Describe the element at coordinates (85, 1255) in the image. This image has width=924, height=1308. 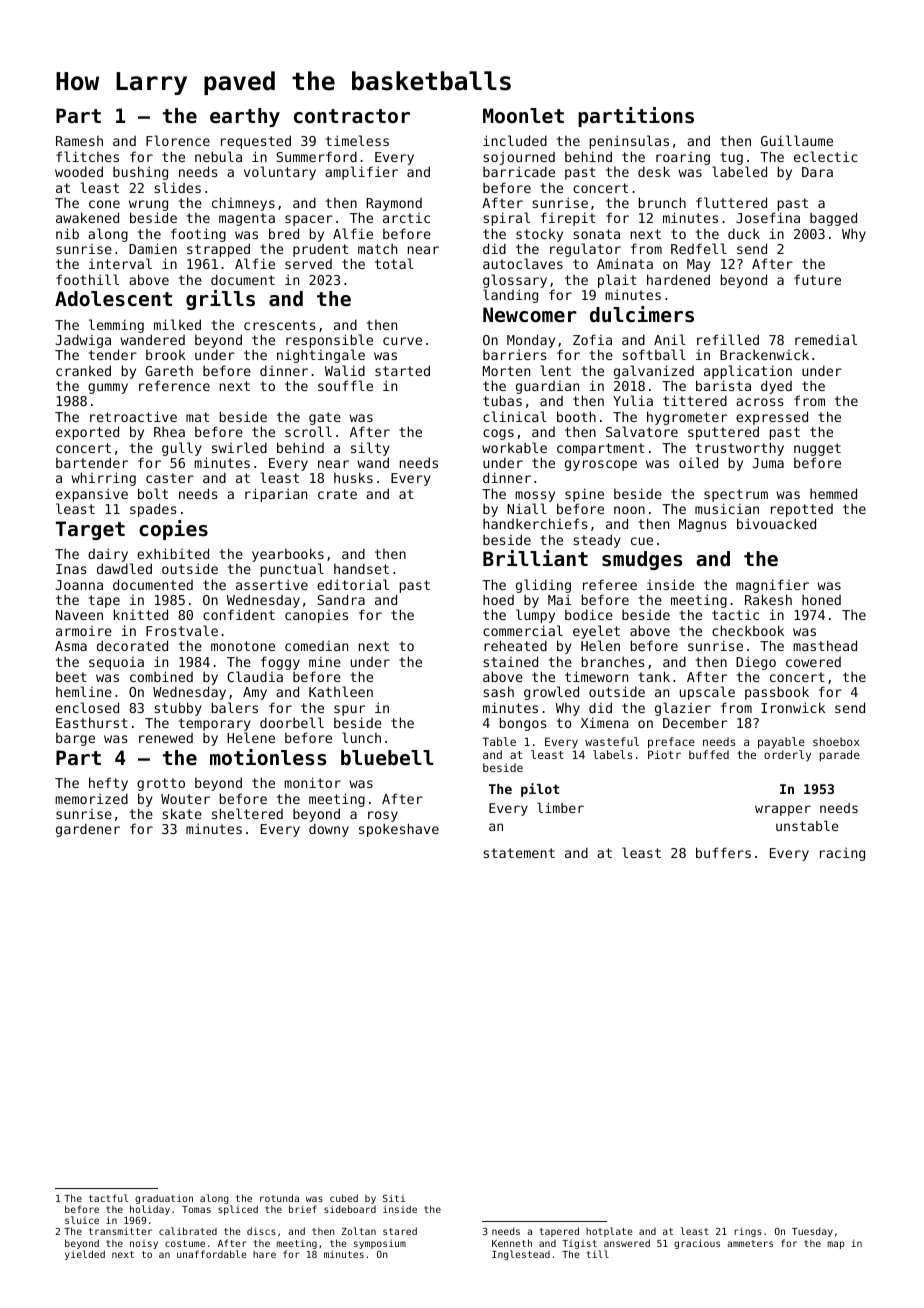
I see `yielded` at that location.
